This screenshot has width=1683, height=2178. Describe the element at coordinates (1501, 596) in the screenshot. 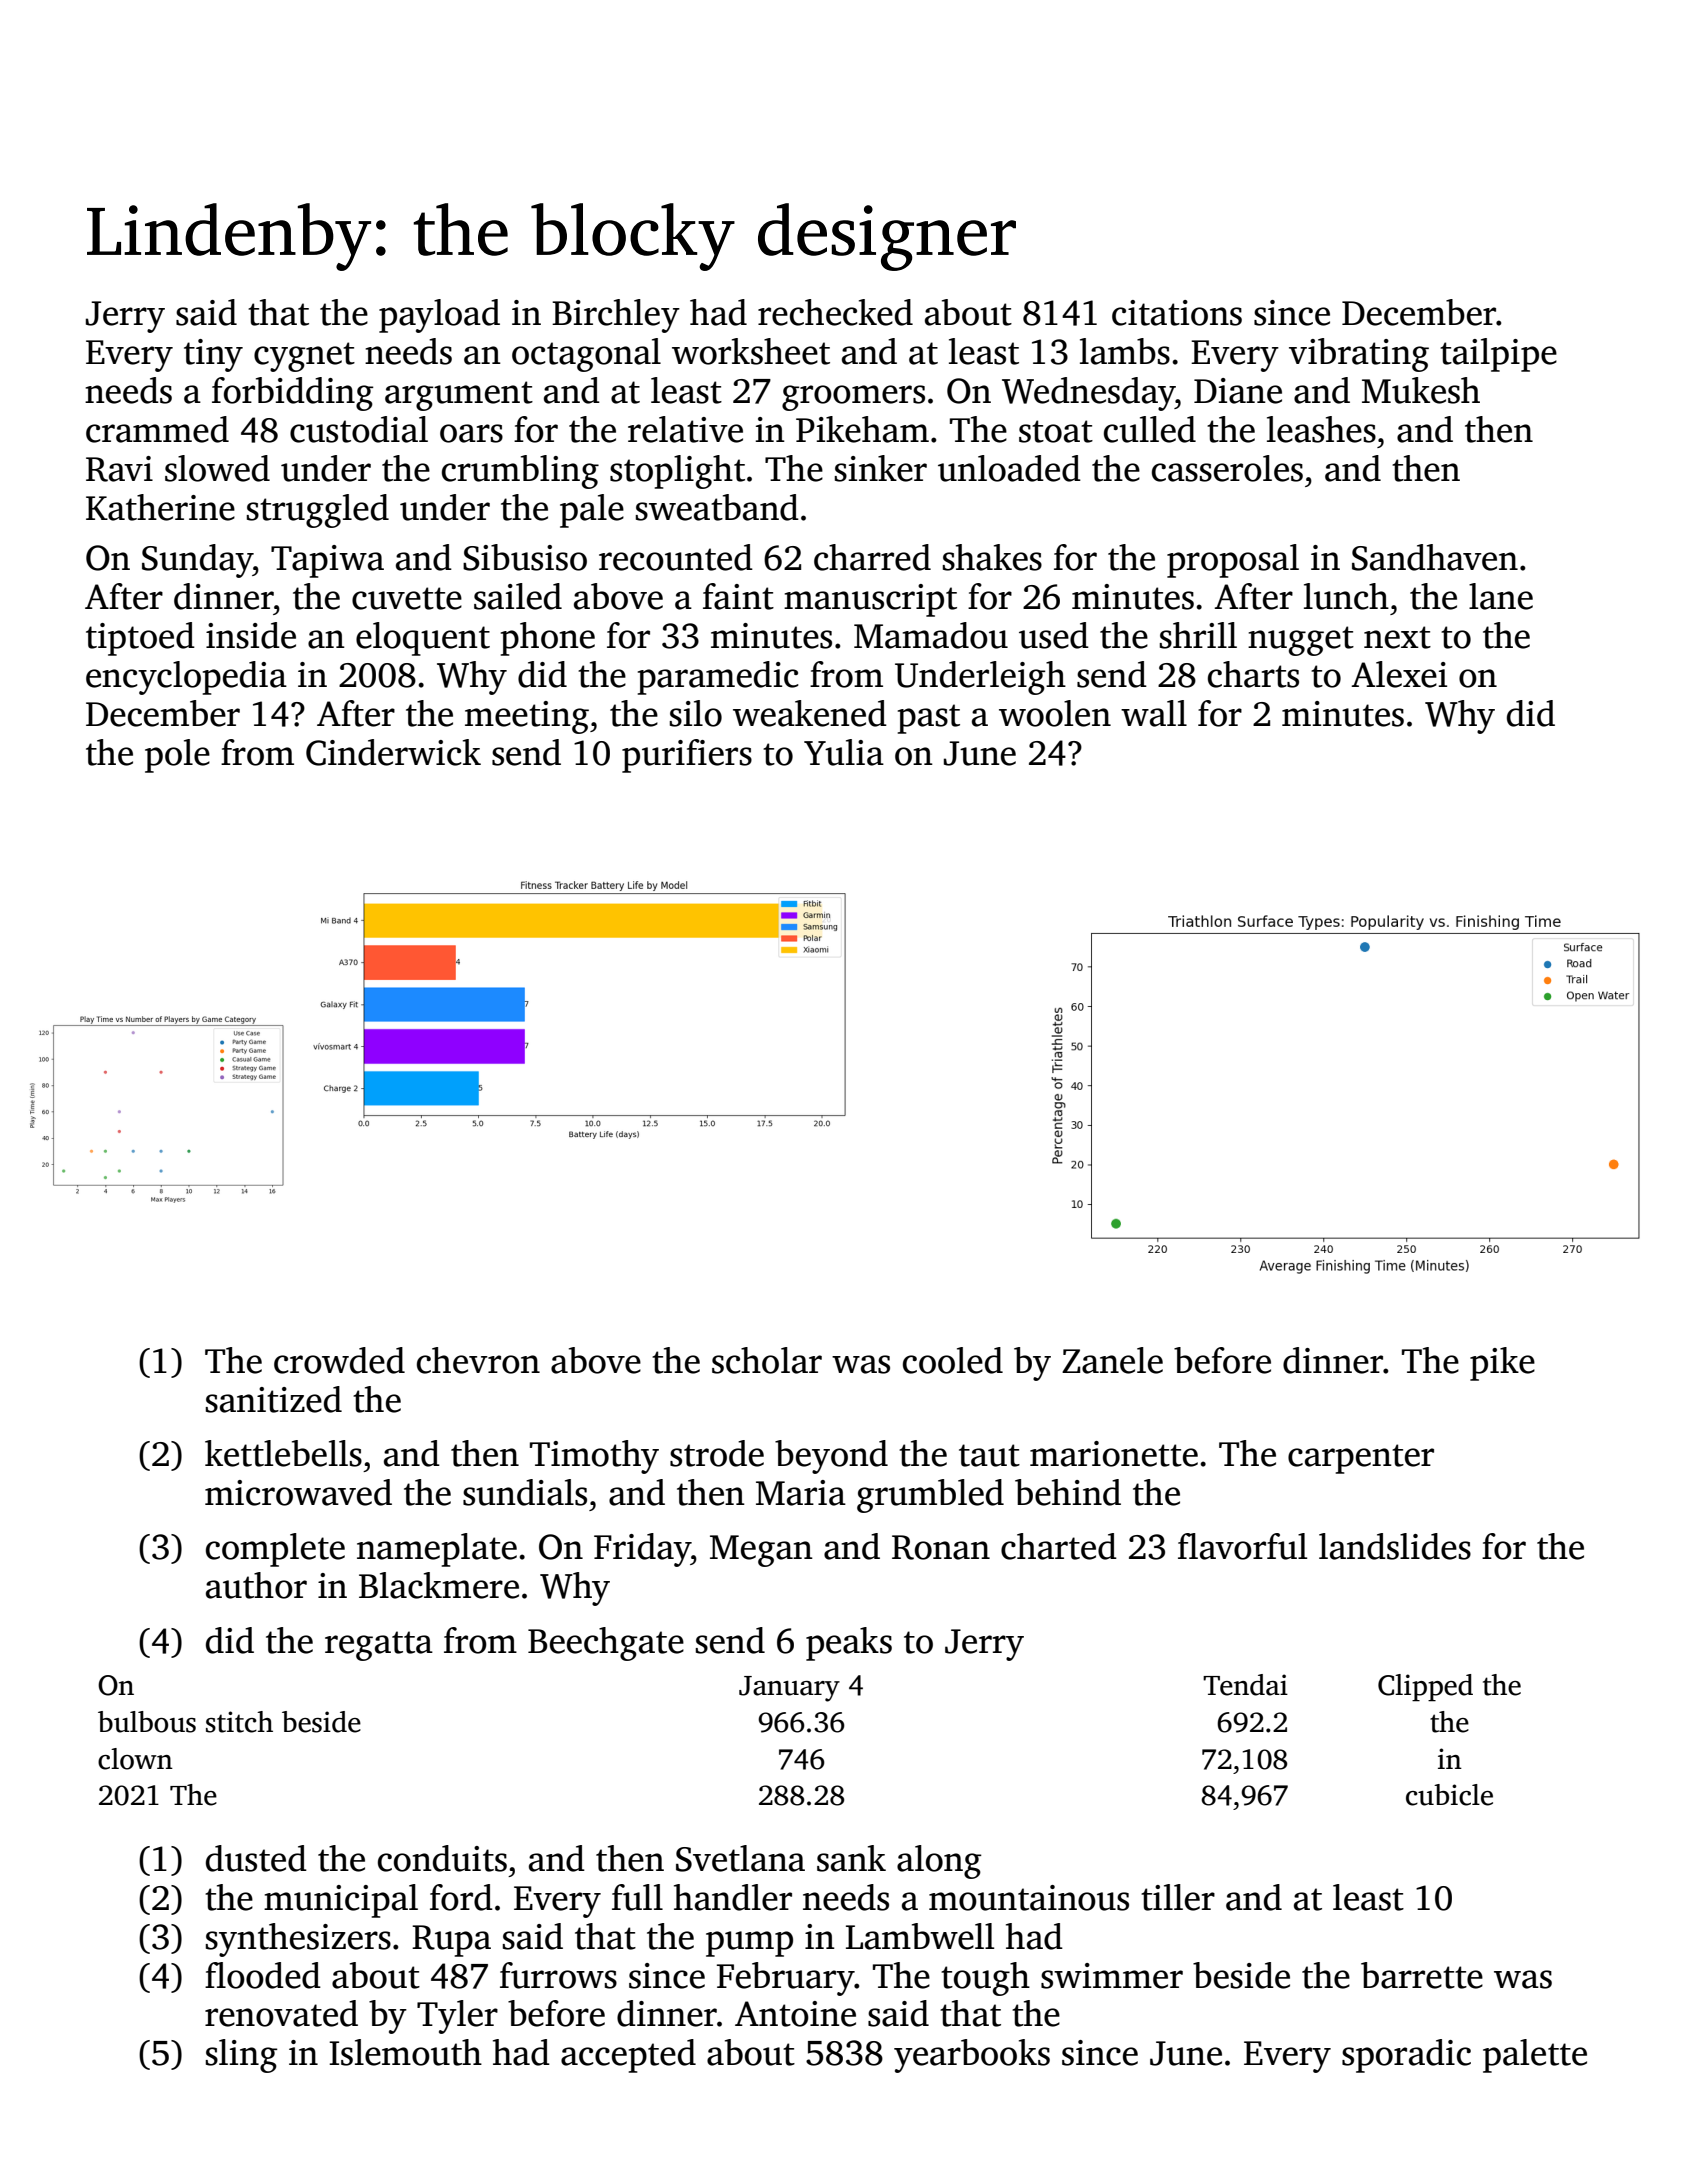

I see `lane` at that location.
